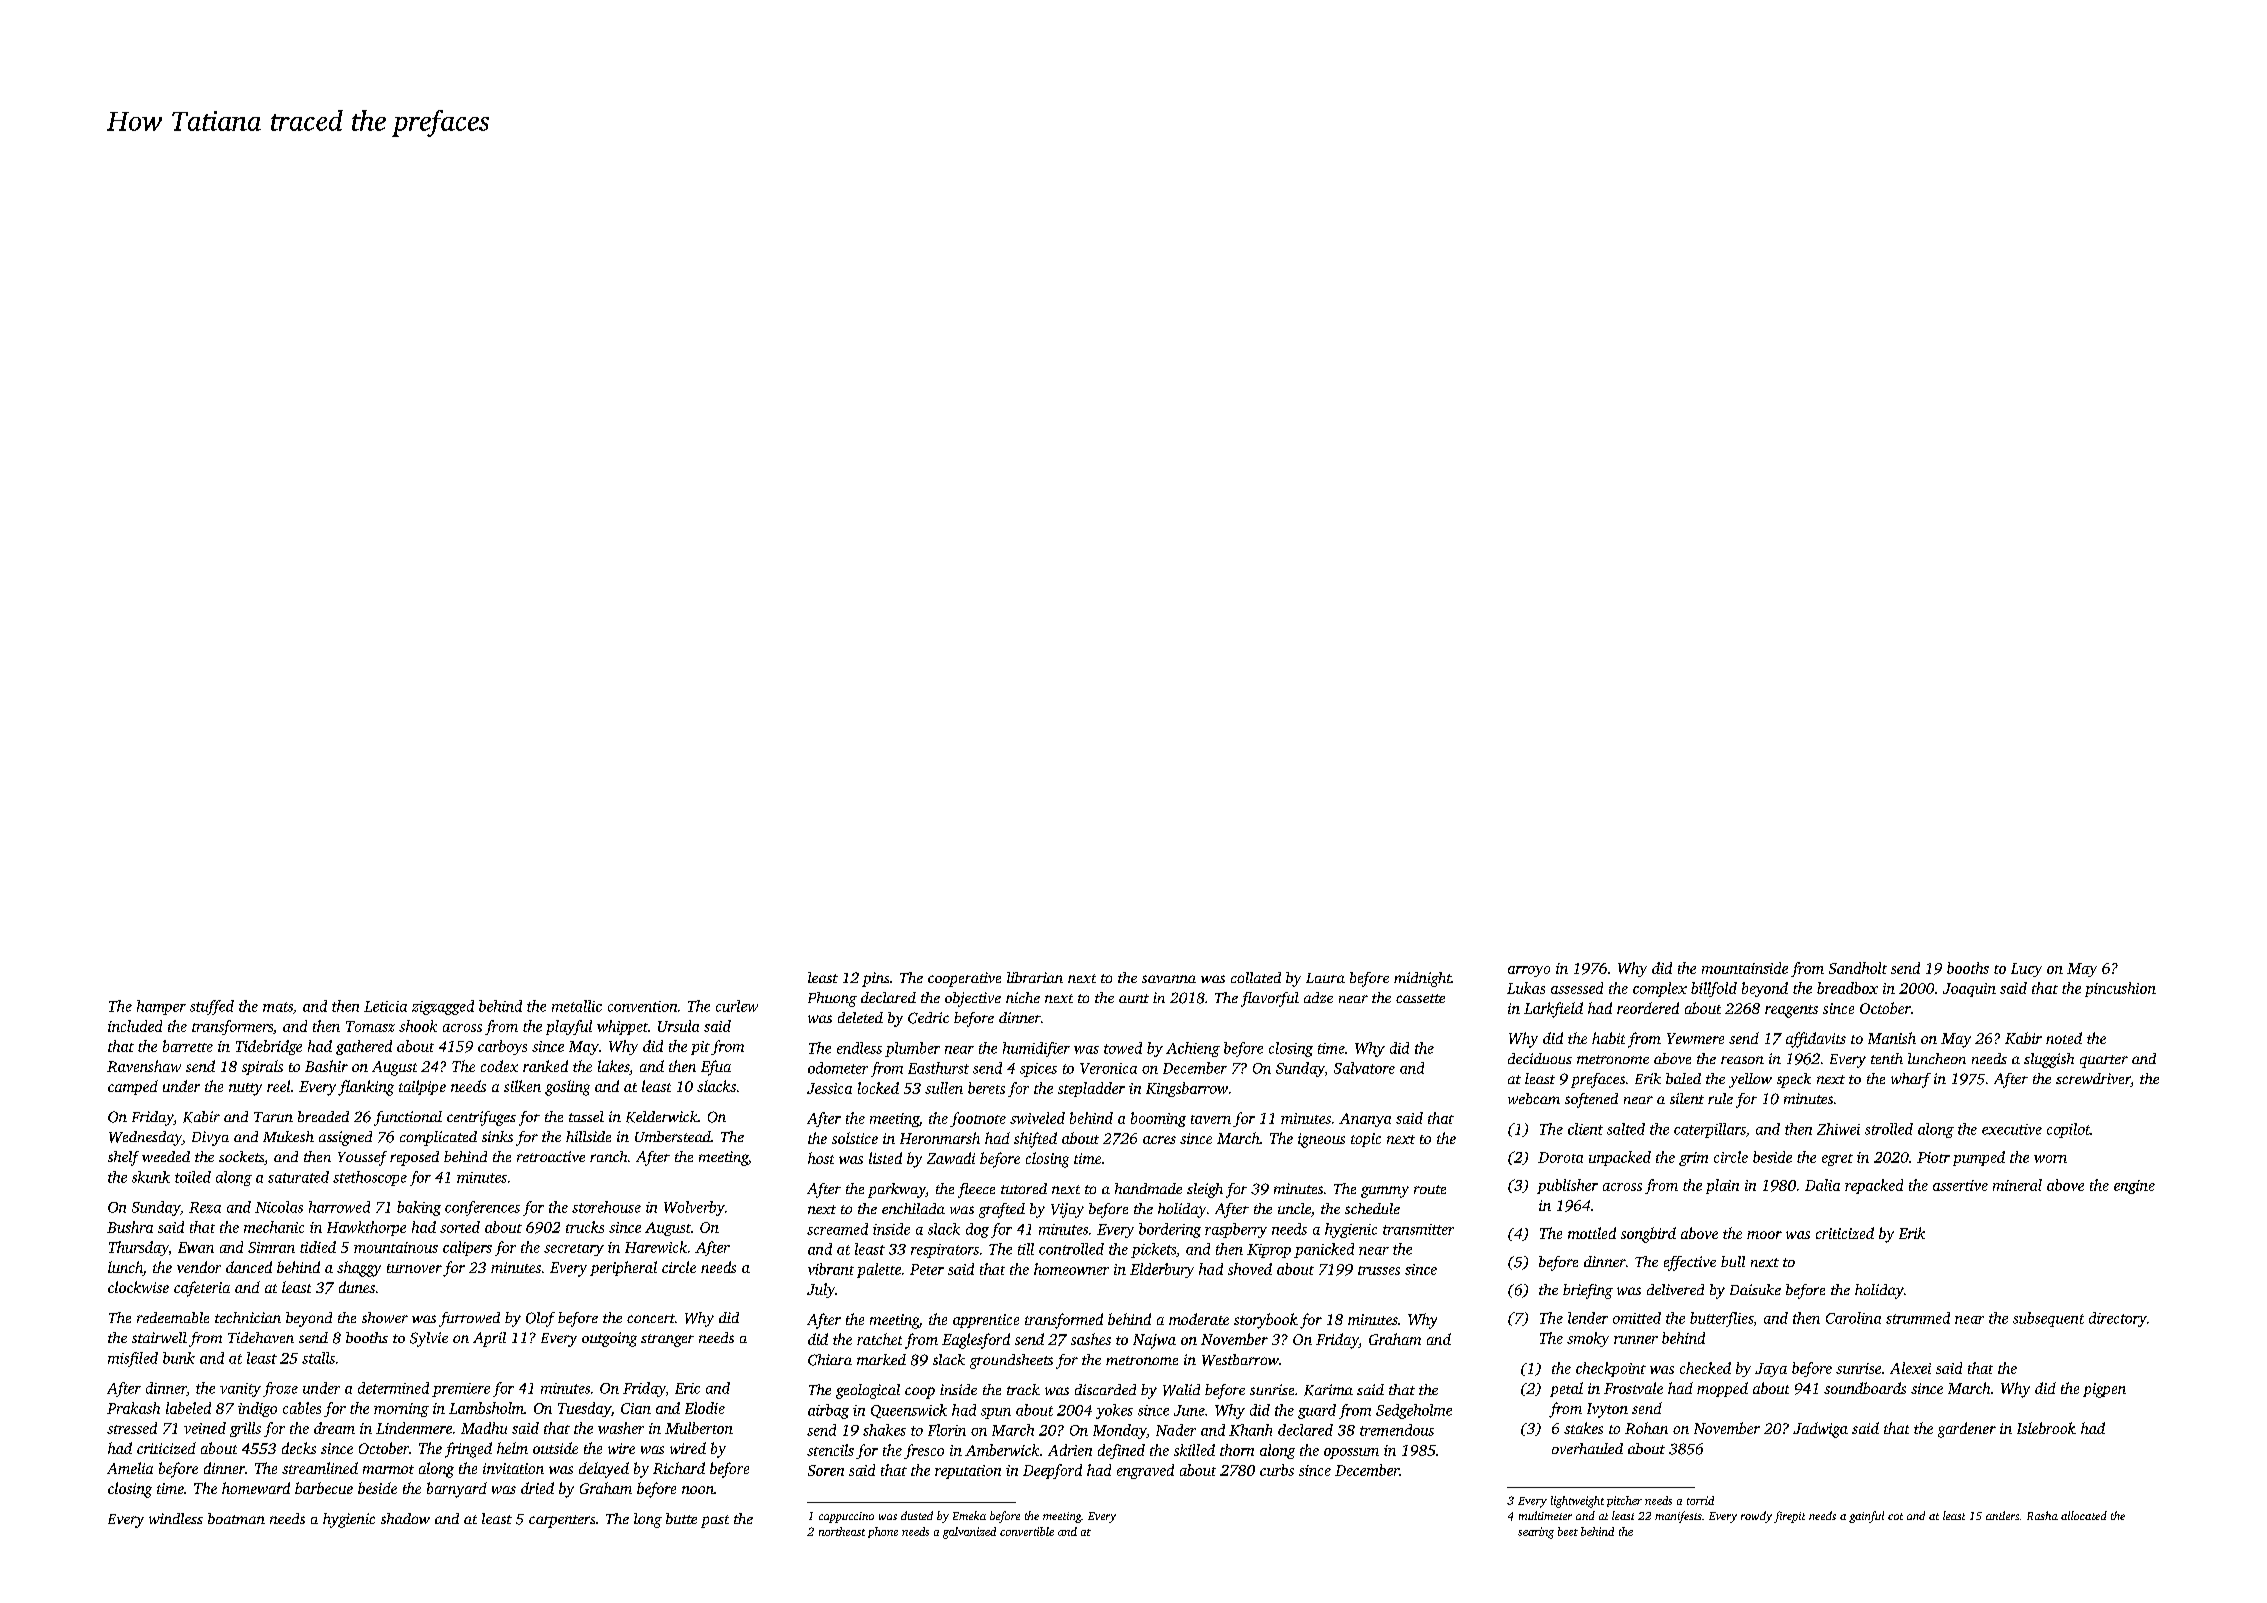 The width and height of the document is (2267, 1603). Describe the element at coordinates (205, 1207) in the document. I see `Reza` at that location.
